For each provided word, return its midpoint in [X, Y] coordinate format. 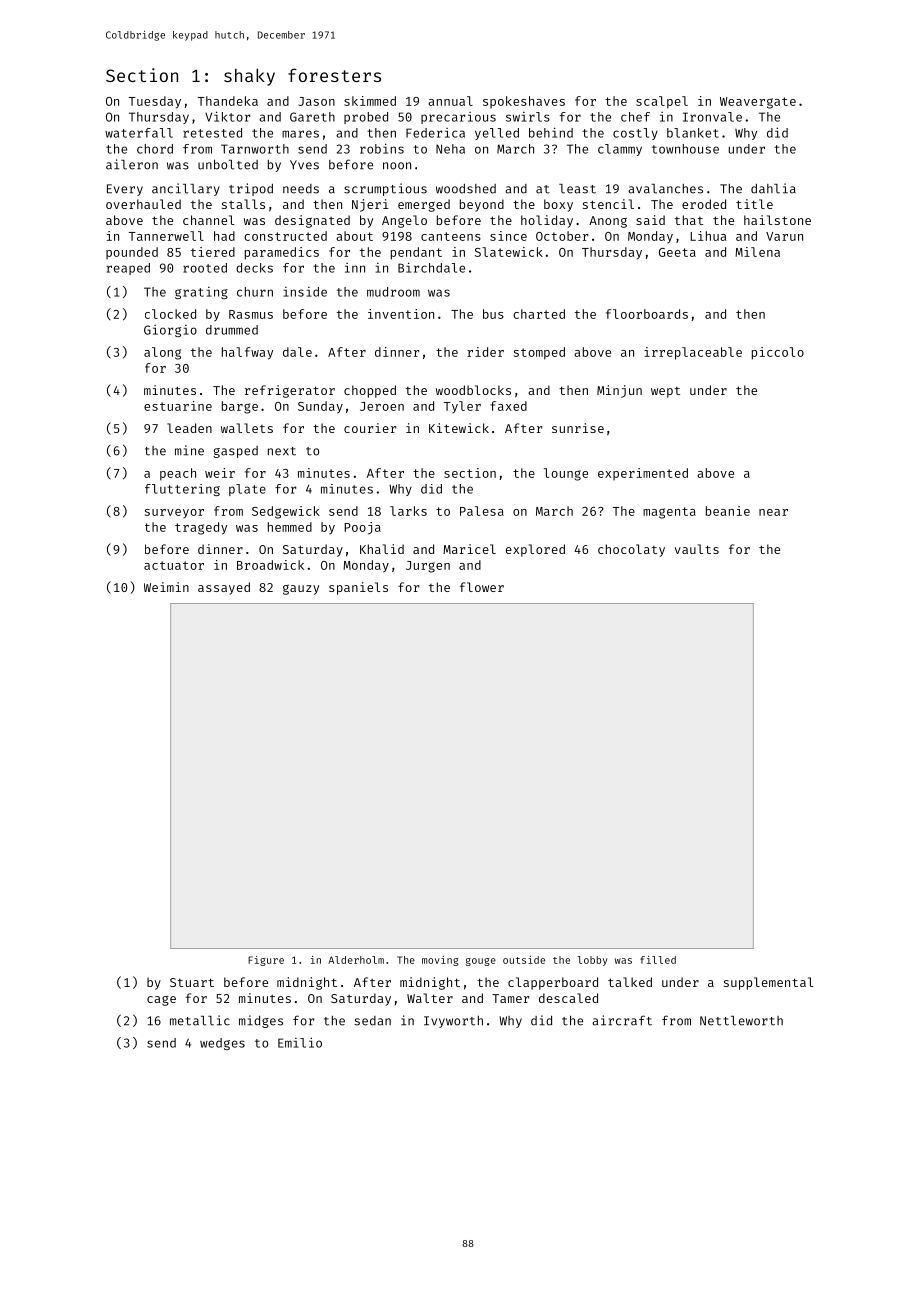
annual [450, 101]
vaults [696, 549]
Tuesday [155, 102]
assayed [224, 588]
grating [201, 293]
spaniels [358, 588]
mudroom [393, 292]
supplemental [769, 983]
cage [161, 1001]
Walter [430, 998]
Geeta [677, 252]
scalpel [662, 102]
